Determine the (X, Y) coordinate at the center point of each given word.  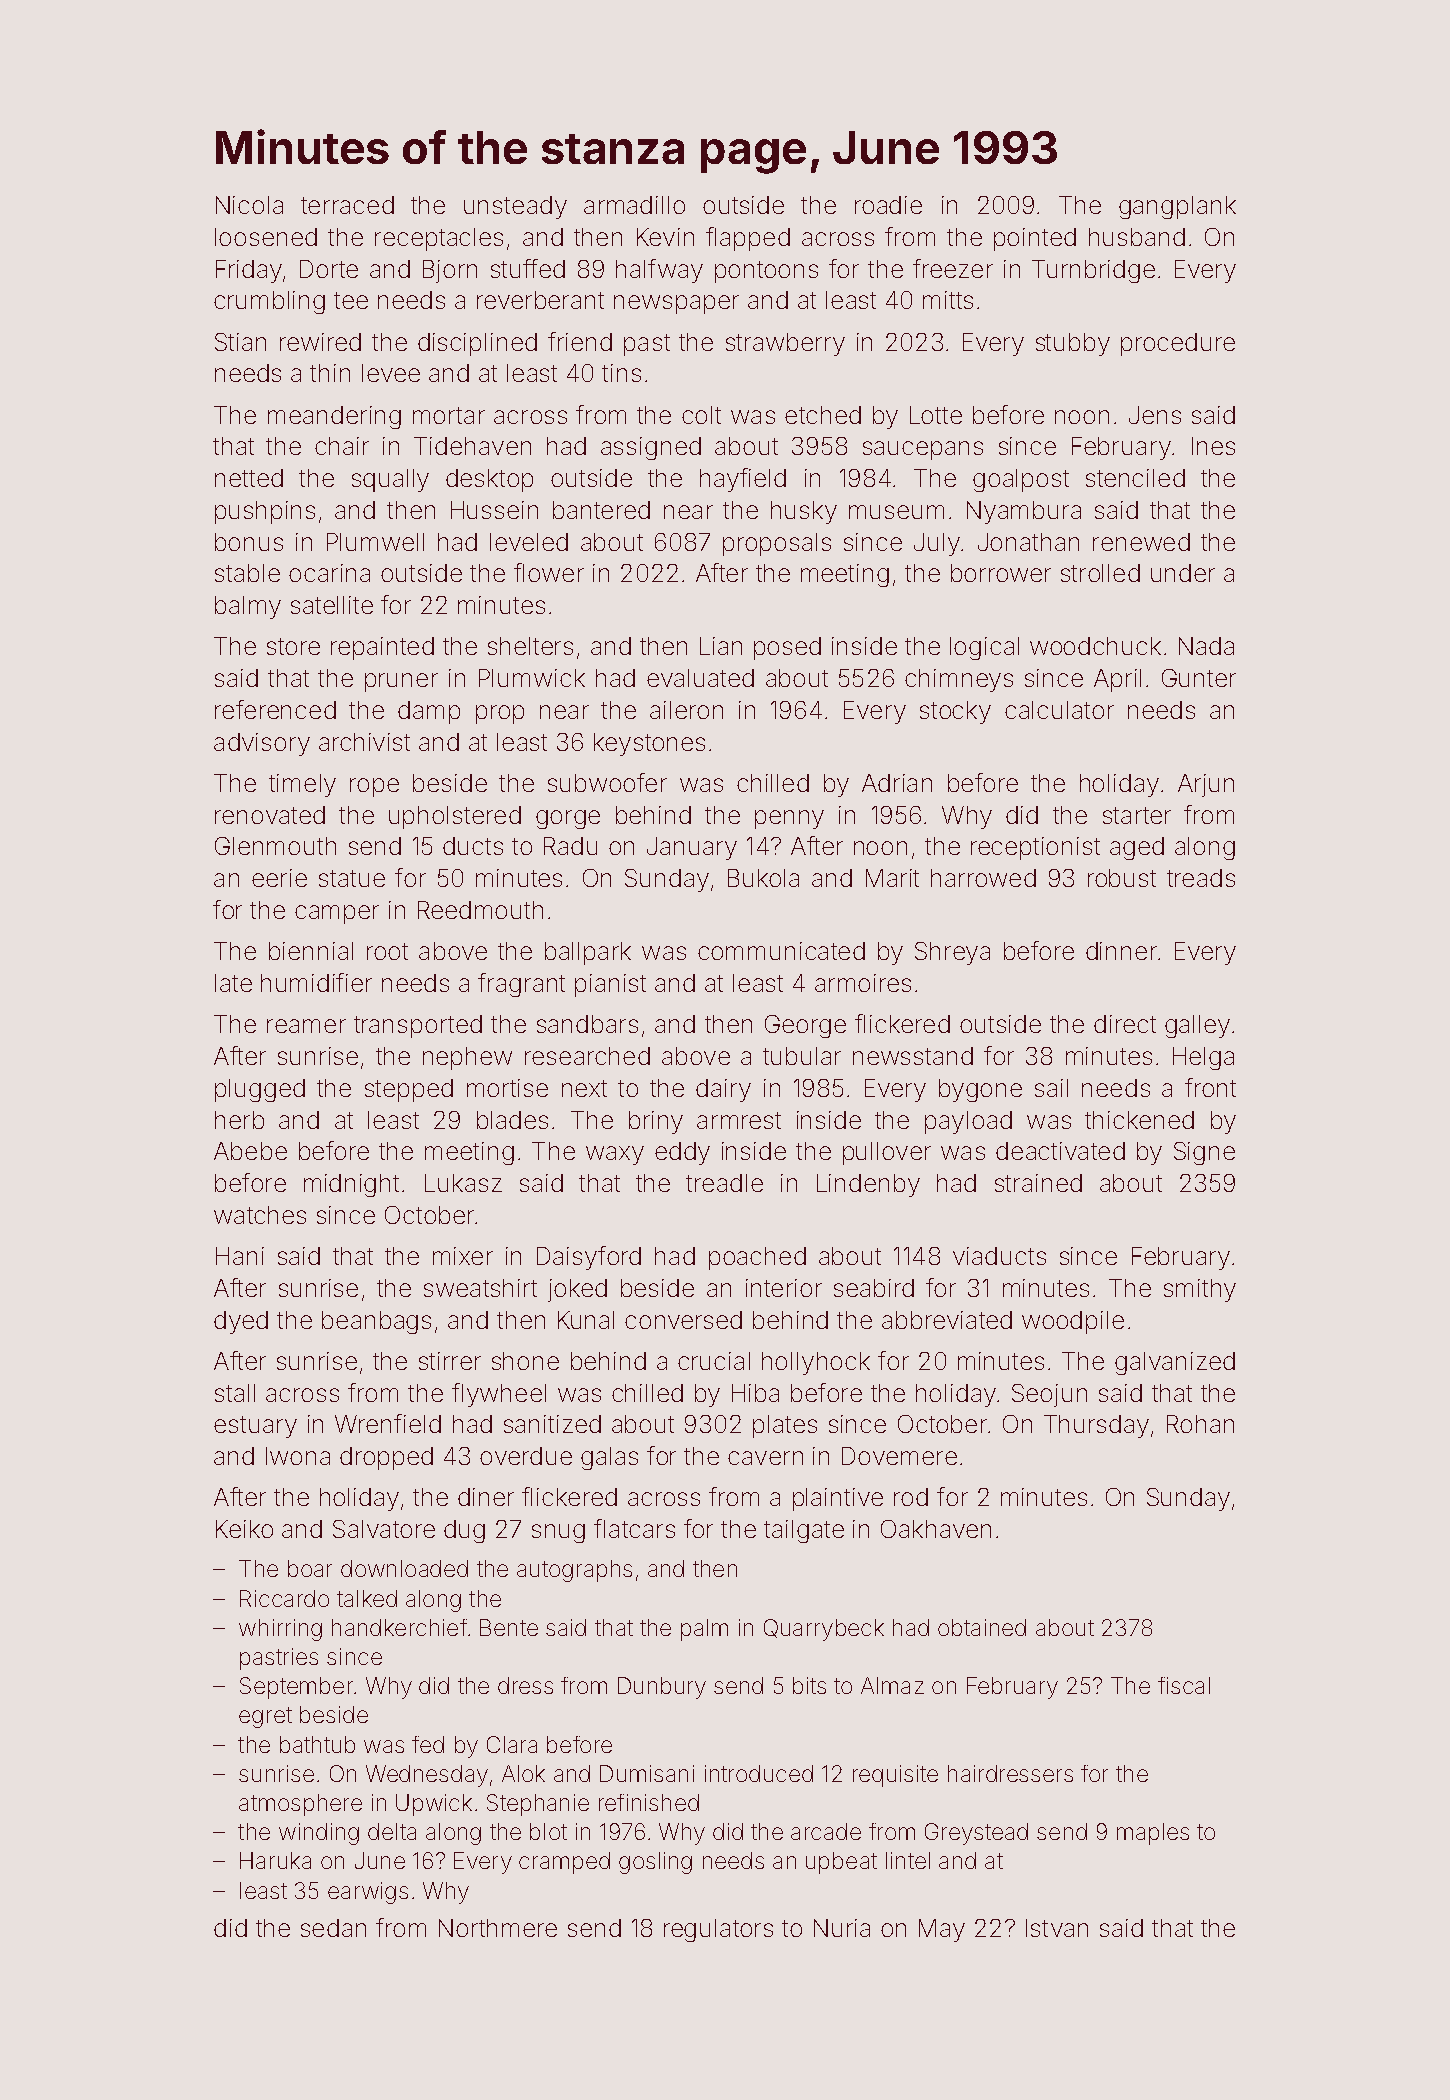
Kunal (586, 1320)
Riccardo (284, 1598)
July (937, 544)
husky (804, 512)
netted (249, 478)
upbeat (841, 1863)
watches (260, 1215)
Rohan (1200, 1424)
